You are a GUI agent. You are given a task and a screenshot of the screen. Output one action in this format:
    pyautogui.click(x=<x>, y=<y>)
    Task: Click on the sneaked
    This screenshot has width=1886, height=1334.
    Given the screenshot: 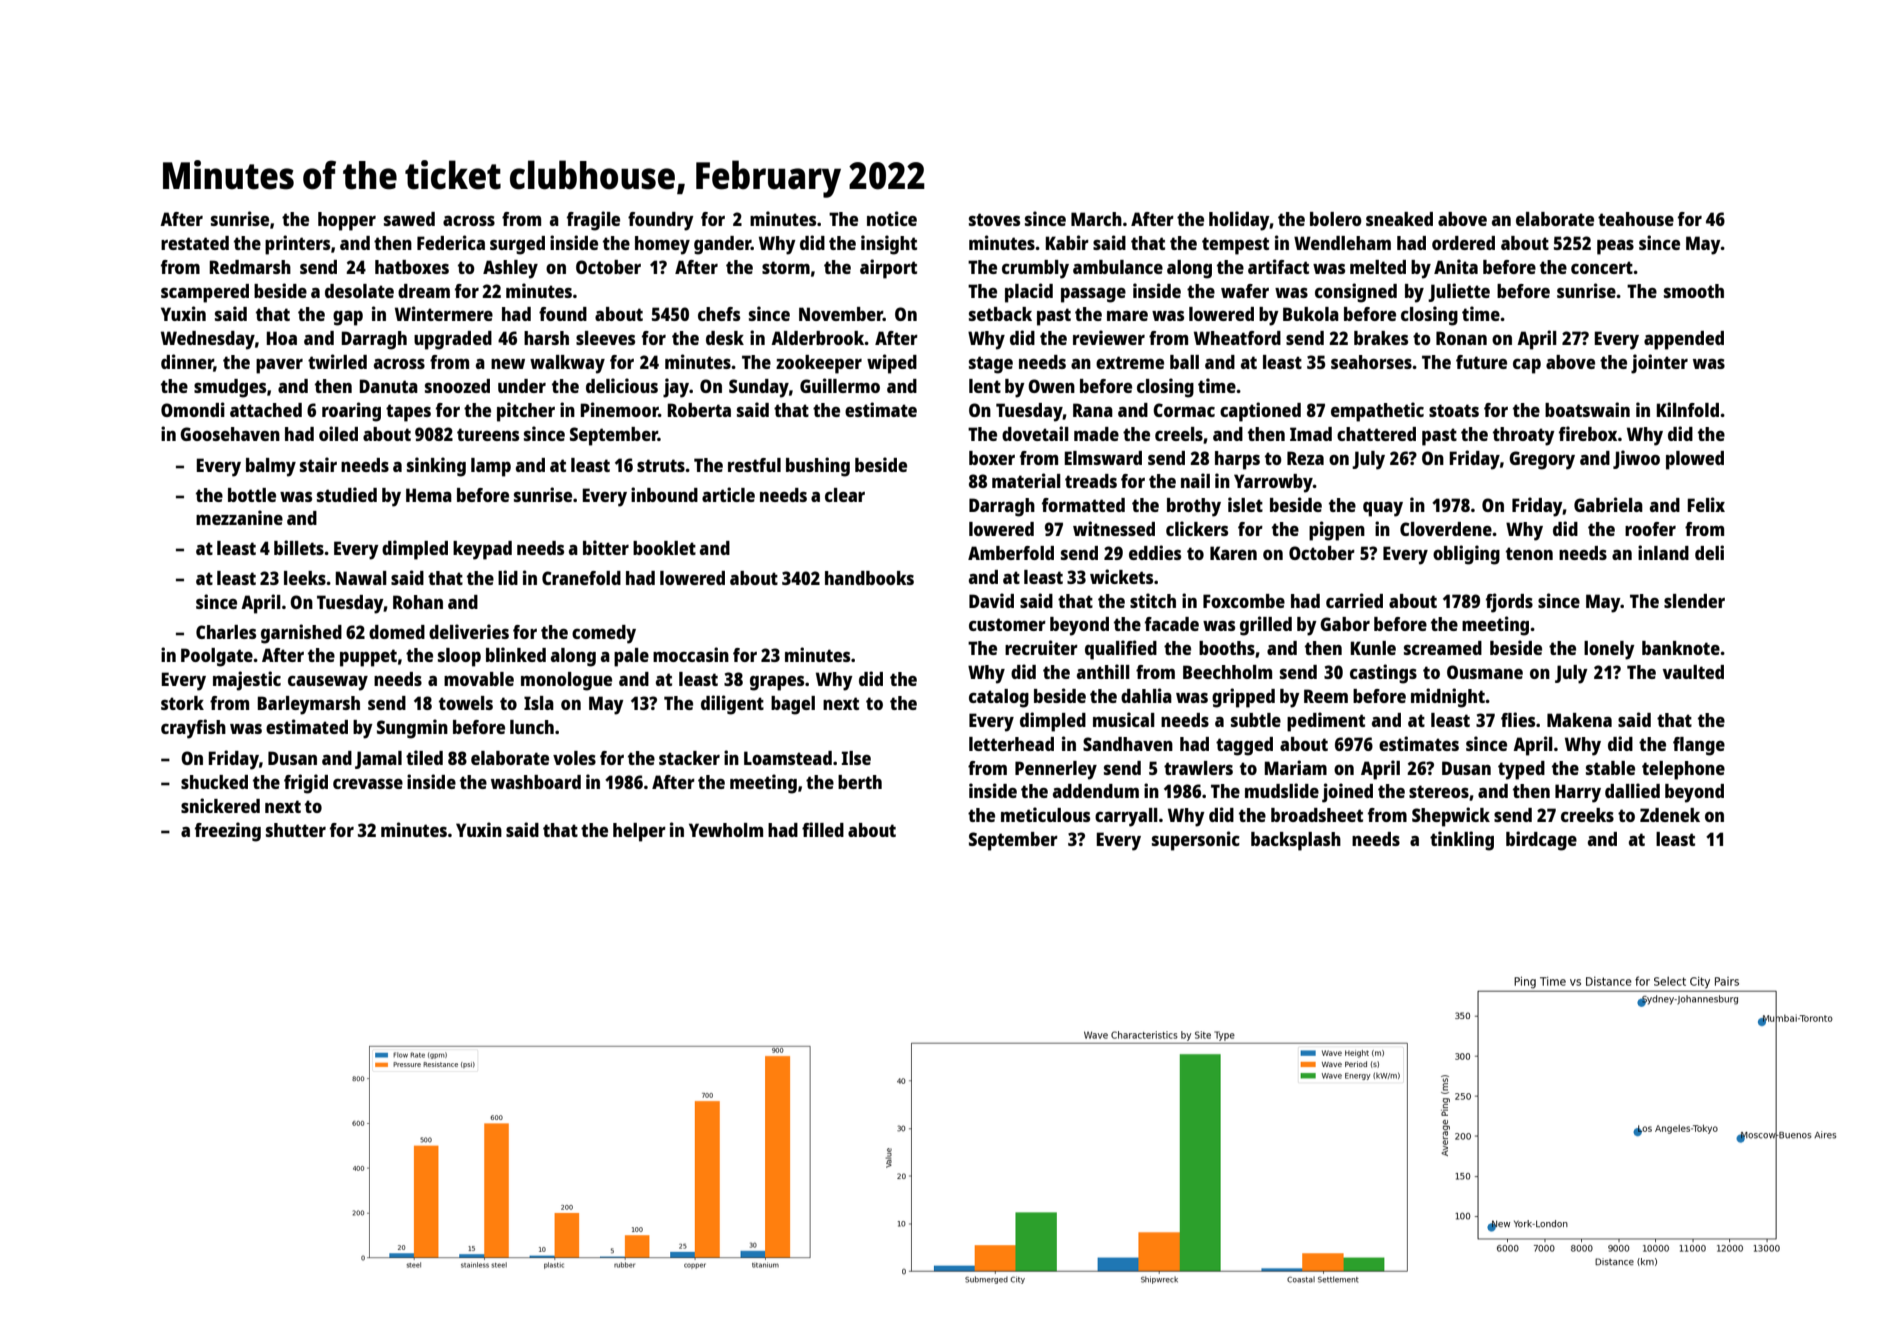 What is the action you would take?
    pyautogui.click(x=1399, y=219)
